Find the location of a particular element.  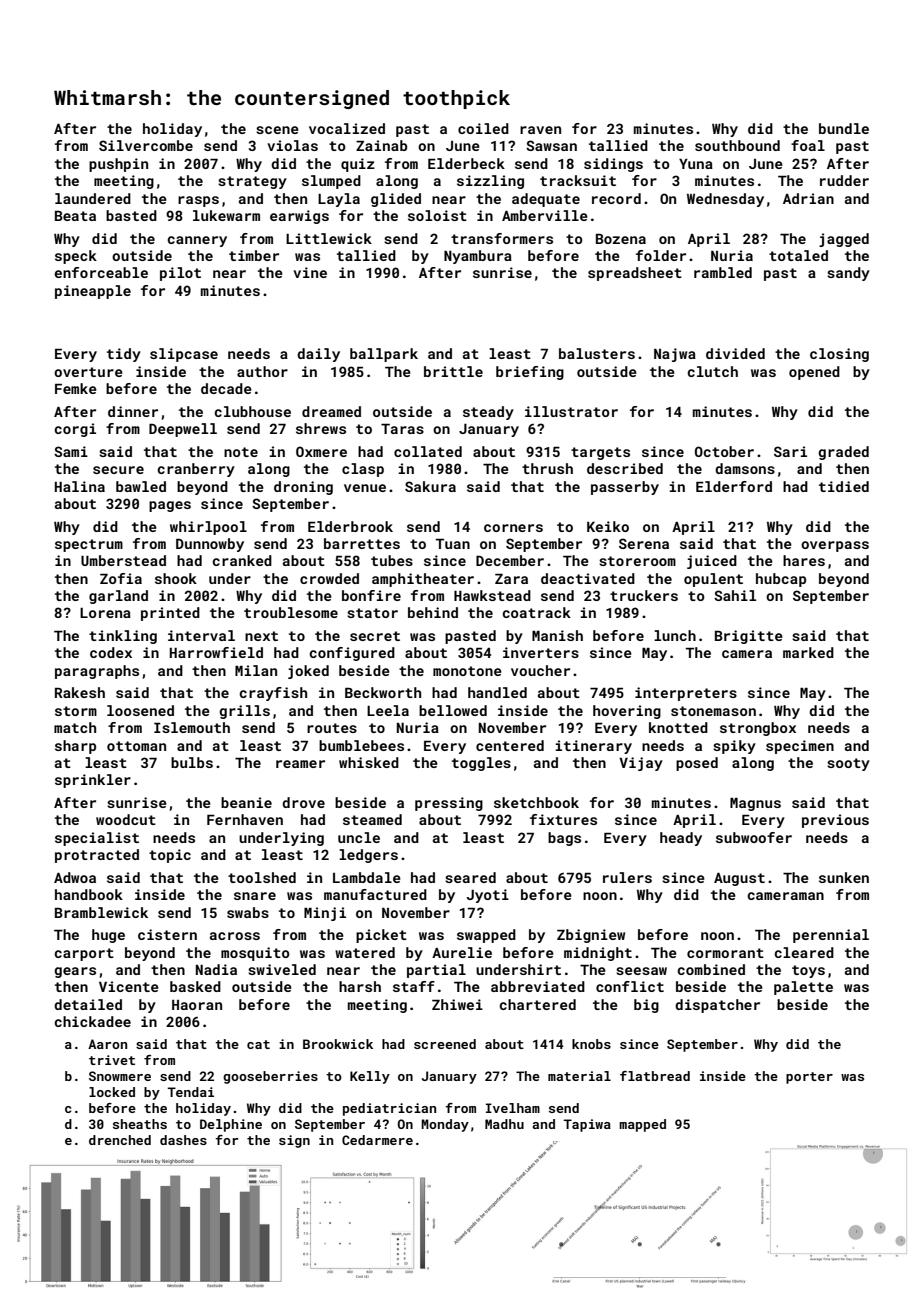

Snowmere is located at coordinates (120, 1076).
